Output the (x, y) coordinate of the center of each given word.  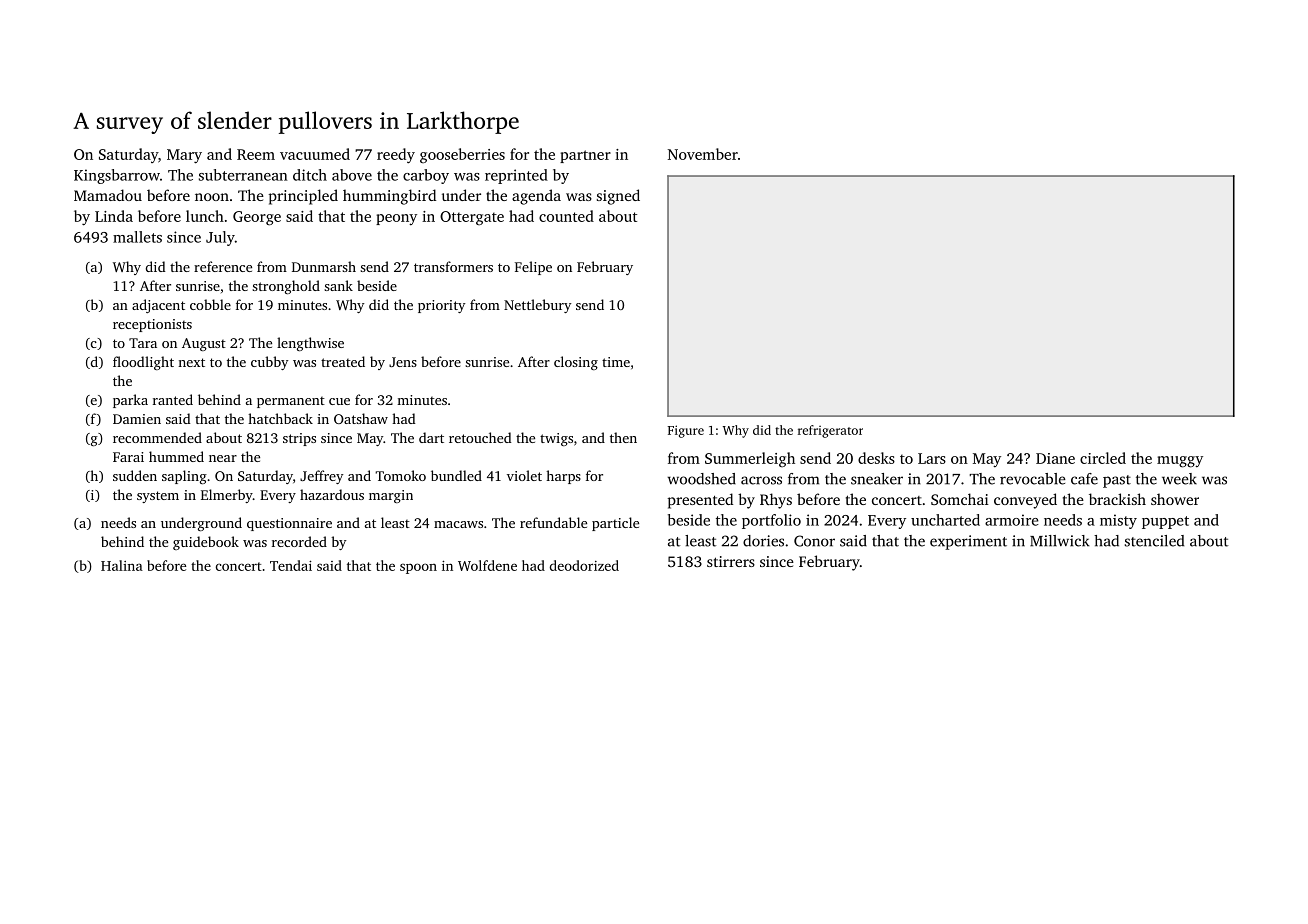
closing (576, 363)
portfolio (771, 521)
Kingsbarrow (117, 176)
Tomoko (400, 475)
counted (566, 216)
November (703, 154)
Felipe (533, 268)
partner (585, 156)
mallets (137, 237)
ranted (173, 399)
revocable (1033, 479)
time (616, 362)
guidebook (206, 543)
